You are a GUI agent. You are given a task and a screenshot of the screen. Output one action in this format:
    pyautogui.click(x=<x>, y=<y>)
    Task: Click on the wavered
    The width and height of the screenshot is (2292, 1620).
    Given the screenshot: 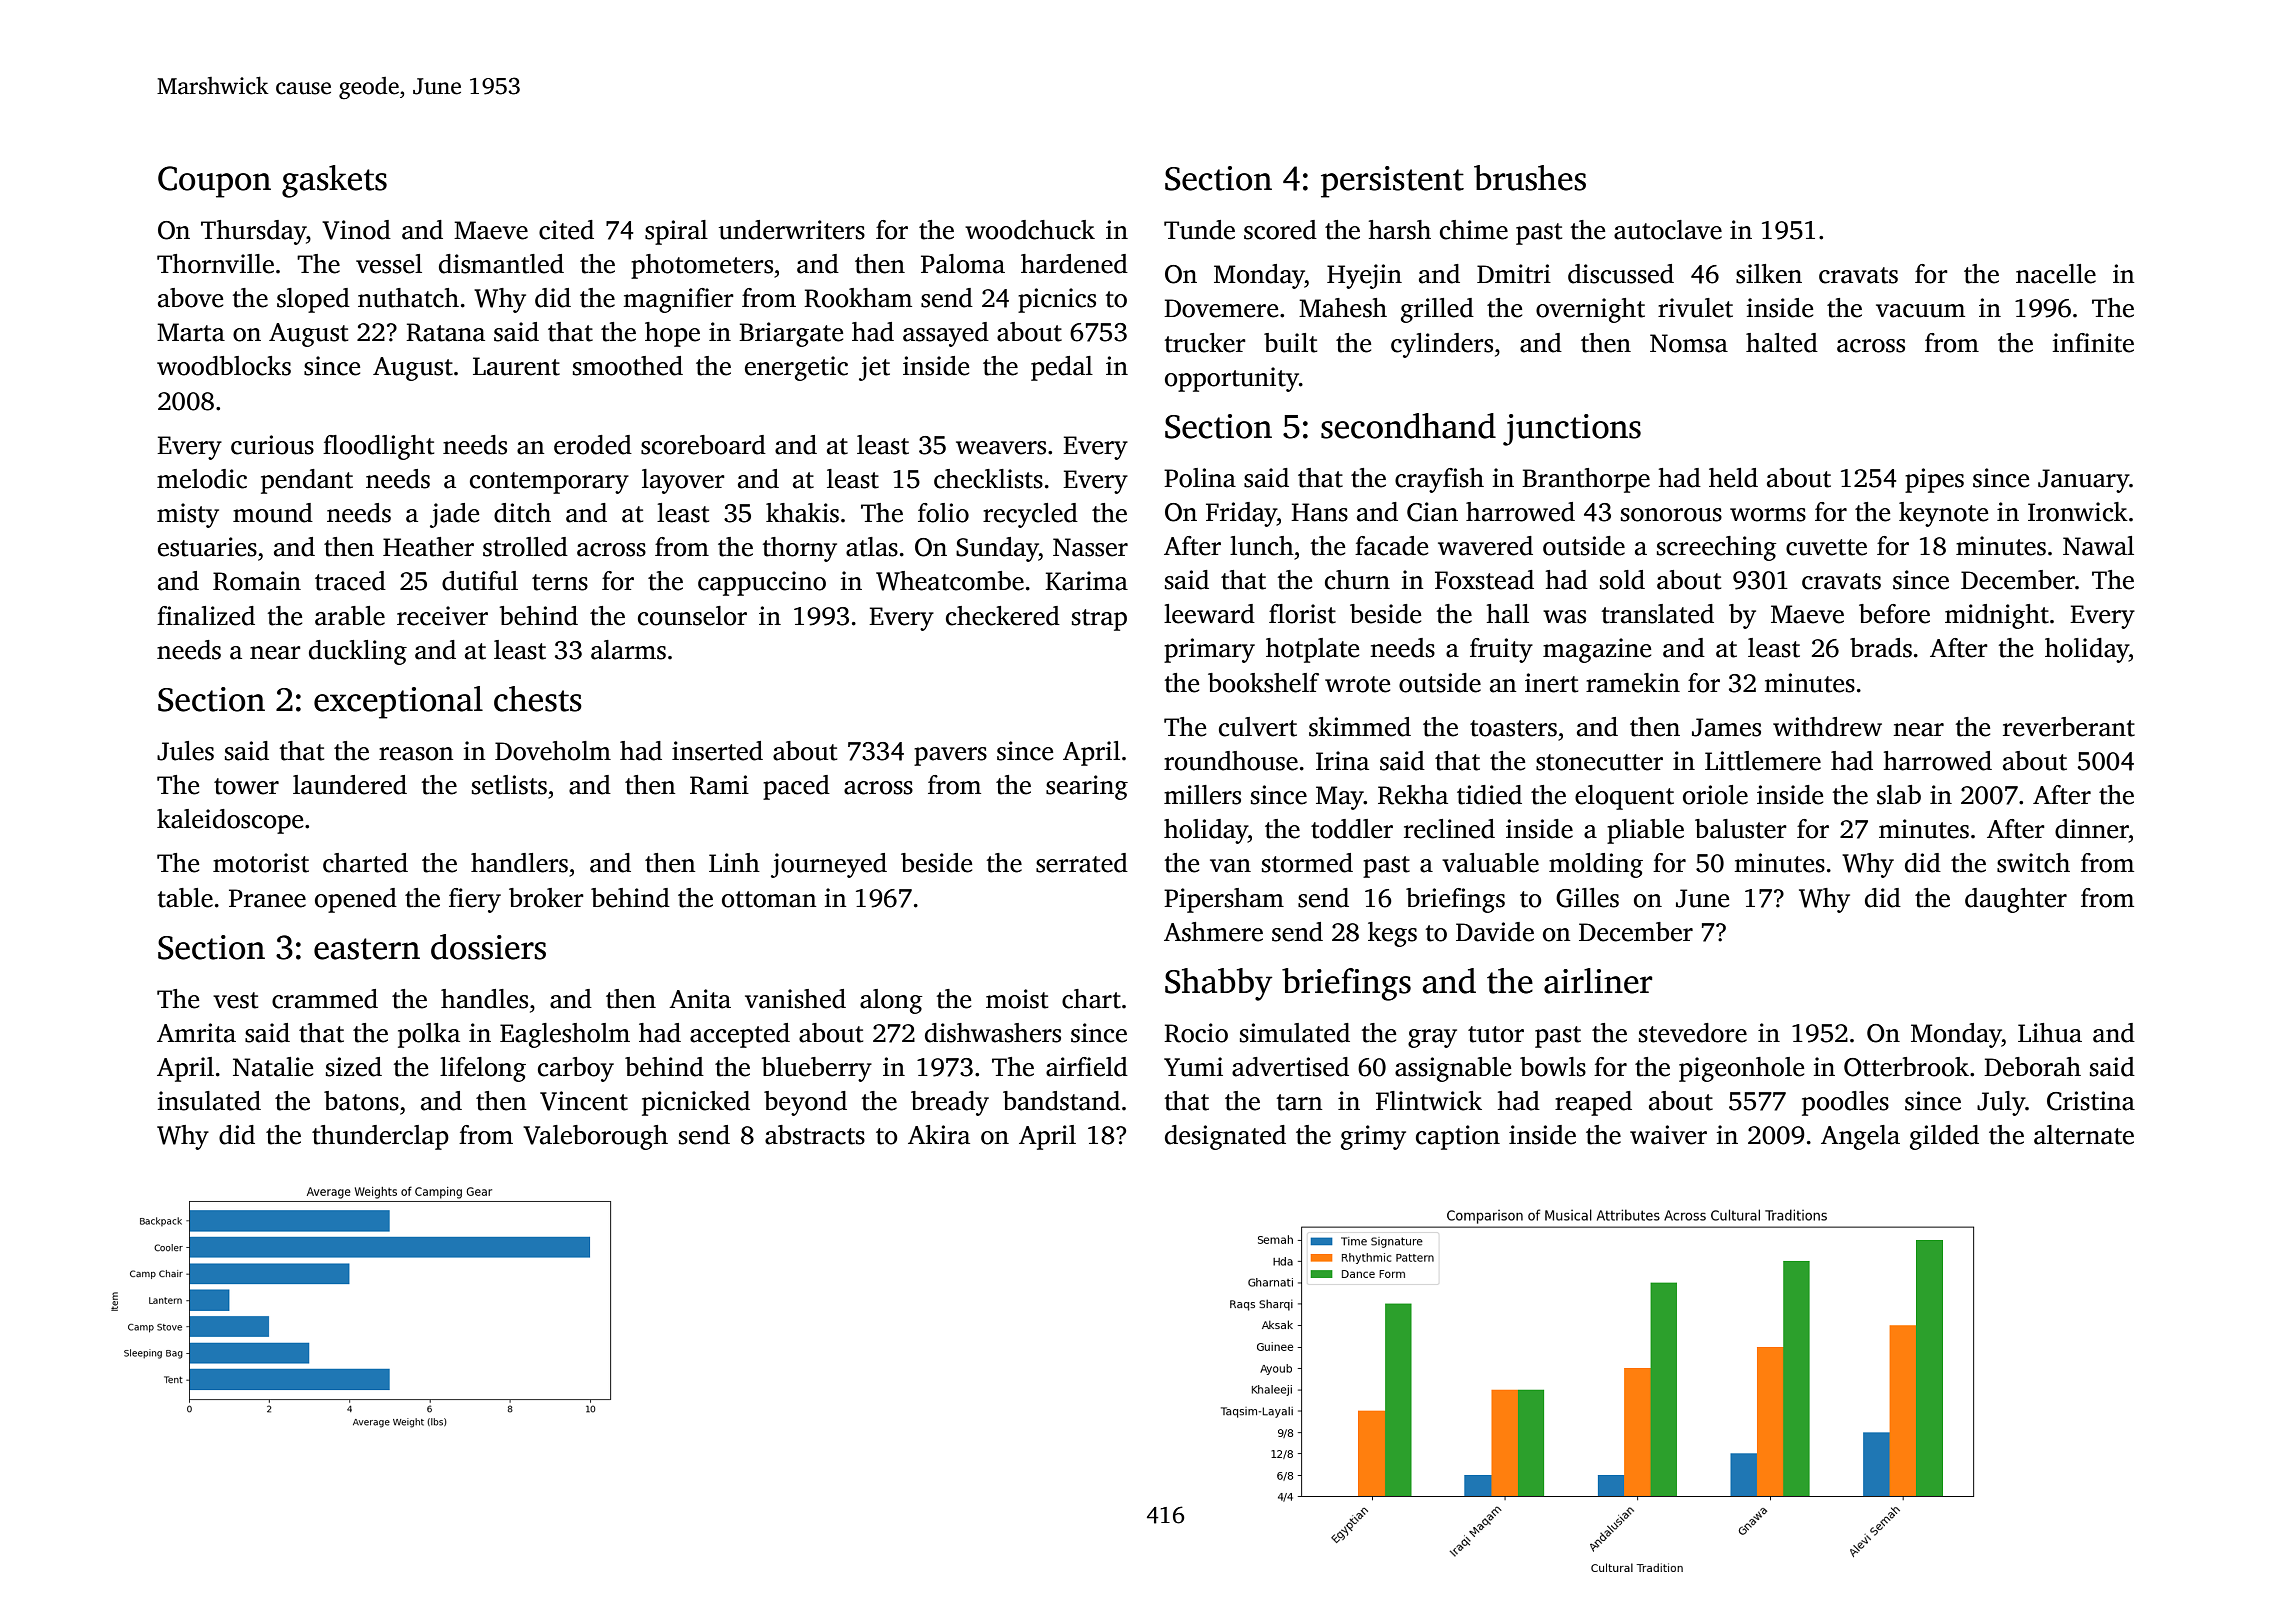 What is the action you would take?
    pyautogui.click(x=1485, y=546)
